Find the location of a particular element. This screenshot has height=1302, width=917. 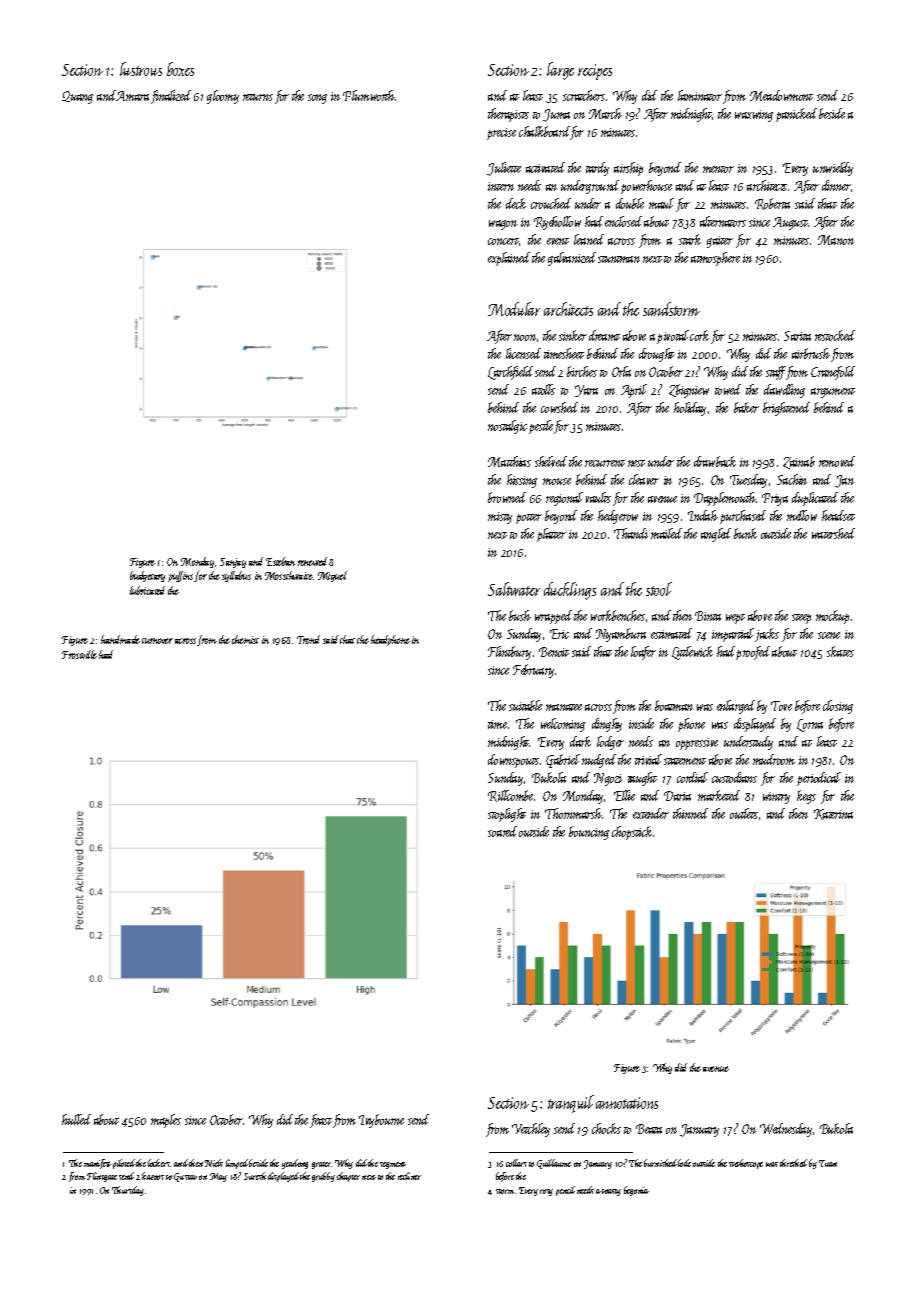

Sarita is located at coordinates (797, 336).
